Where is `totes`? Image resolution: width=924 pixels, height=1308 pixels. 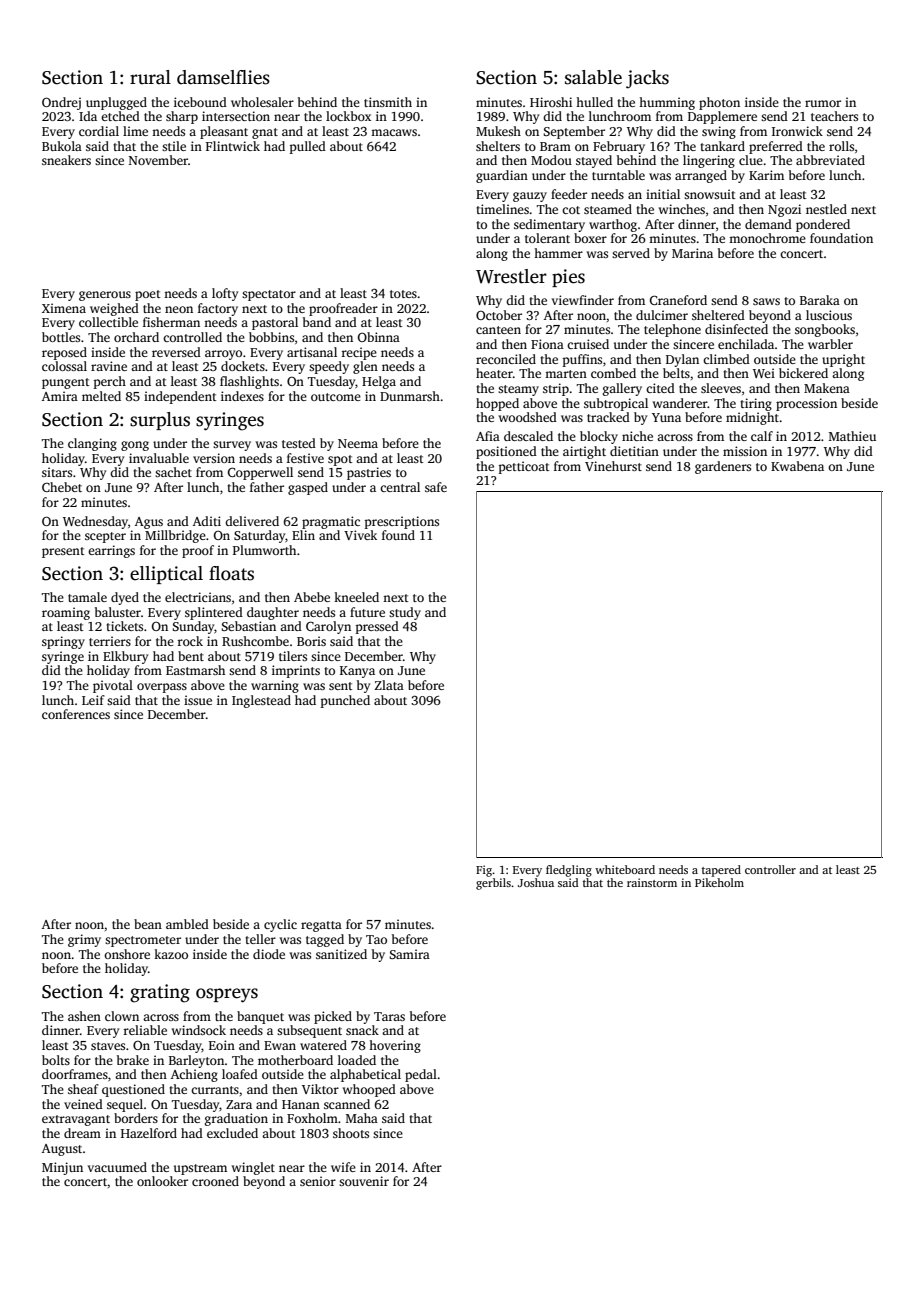
totes is located at coordinates (403, 294).
